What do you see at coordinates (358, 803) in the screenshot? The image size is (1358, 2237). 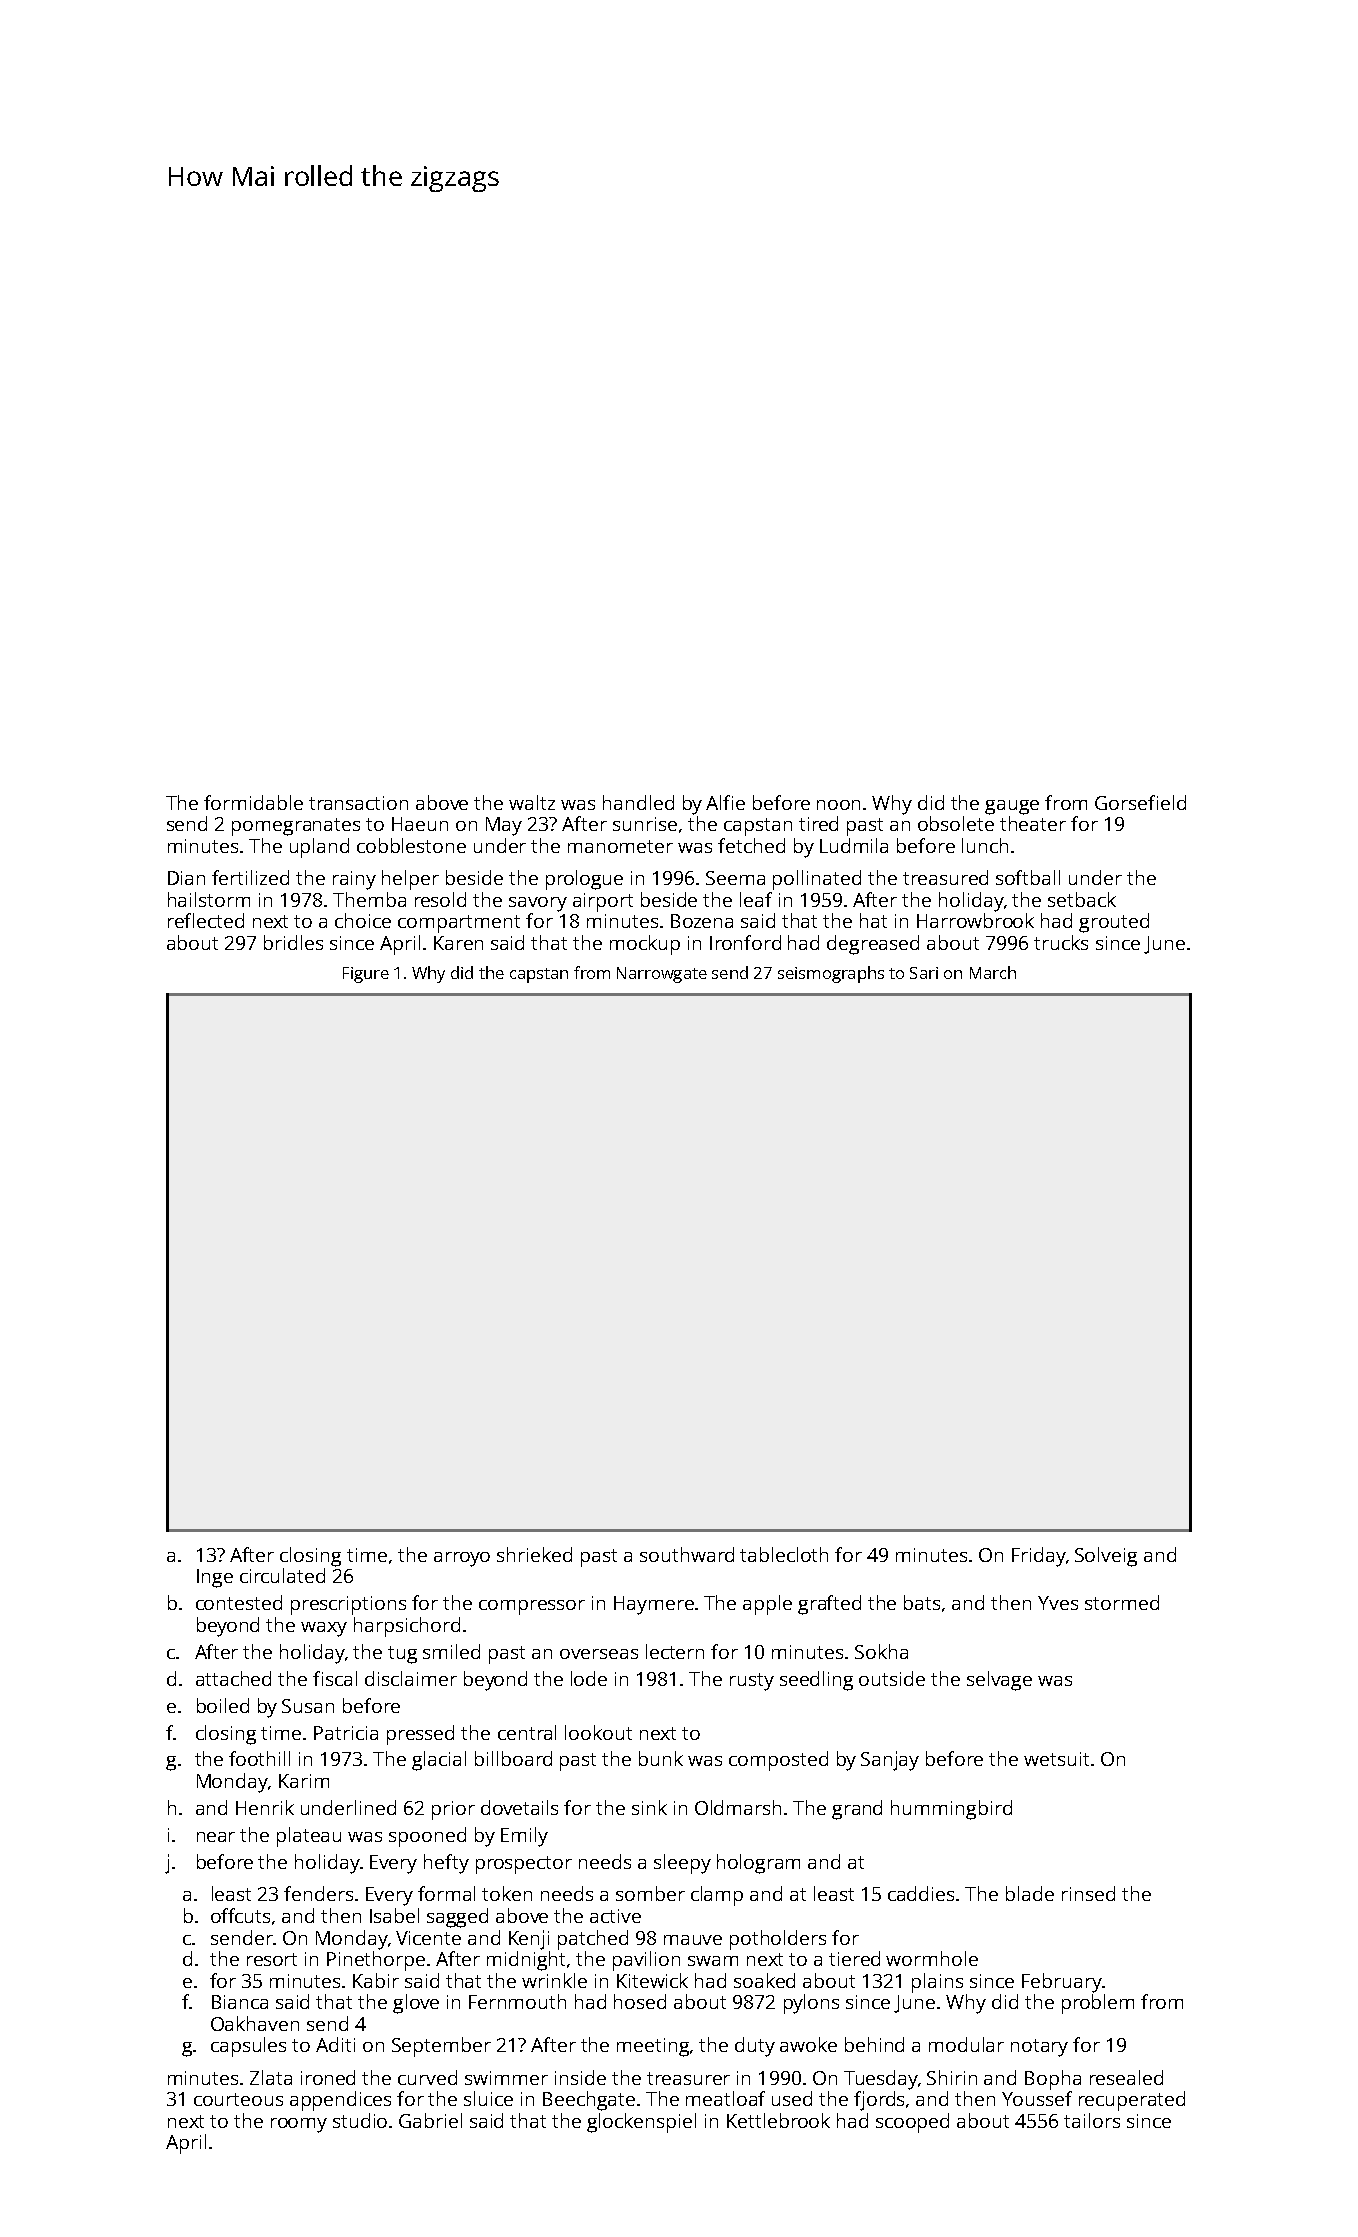 I see `transaction` at bounding box center [358, 803].
